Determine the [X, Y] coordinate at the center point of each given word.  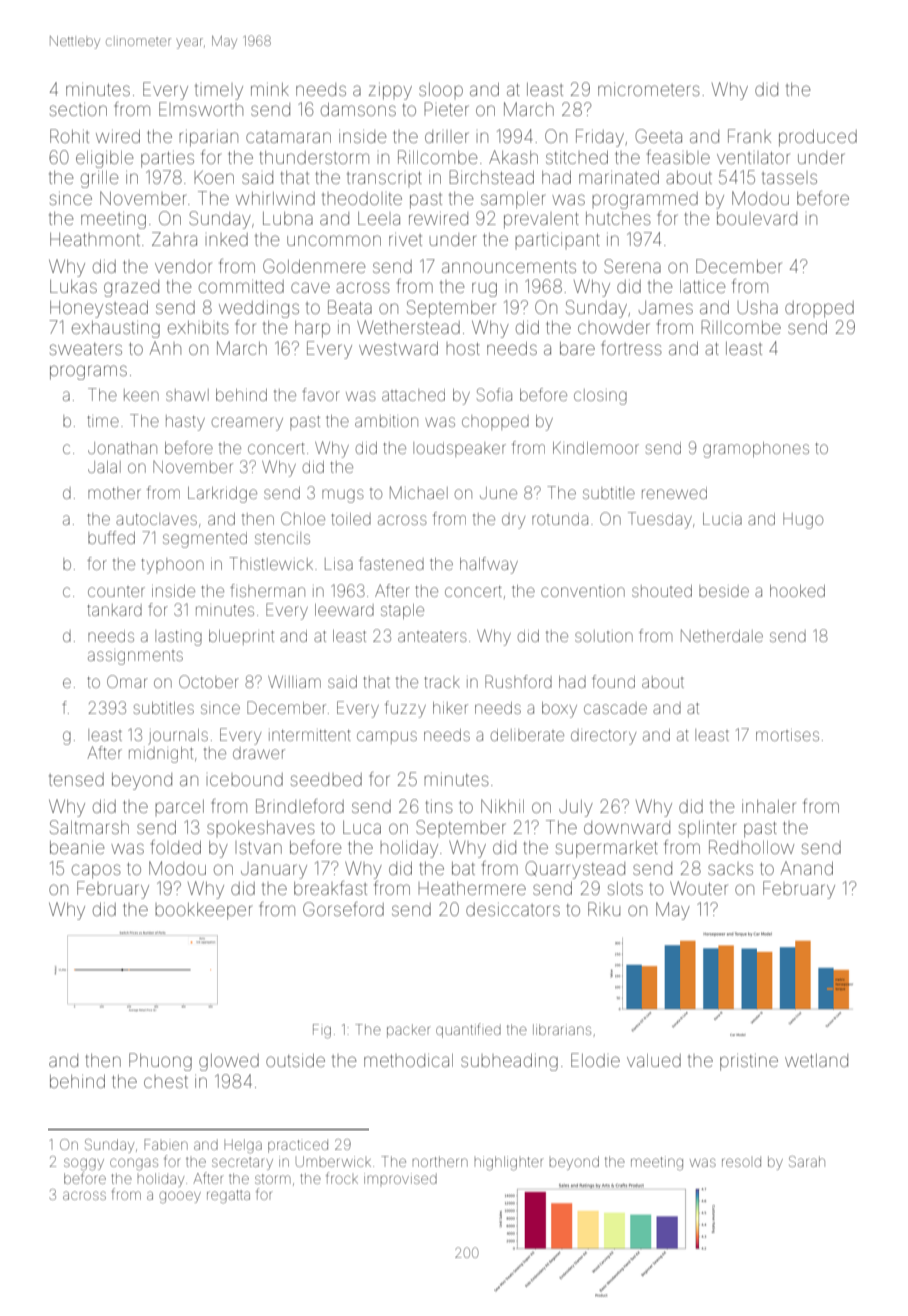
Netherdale [722, 636]
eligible [105, 159]
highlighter [509, 1163]
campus [387, 737]
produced [818, 138]
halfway [489, 565]
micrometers [649, 89]
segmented [205, 540]
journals [178, 737]
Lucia [722, 519]
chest [166, 1082]
